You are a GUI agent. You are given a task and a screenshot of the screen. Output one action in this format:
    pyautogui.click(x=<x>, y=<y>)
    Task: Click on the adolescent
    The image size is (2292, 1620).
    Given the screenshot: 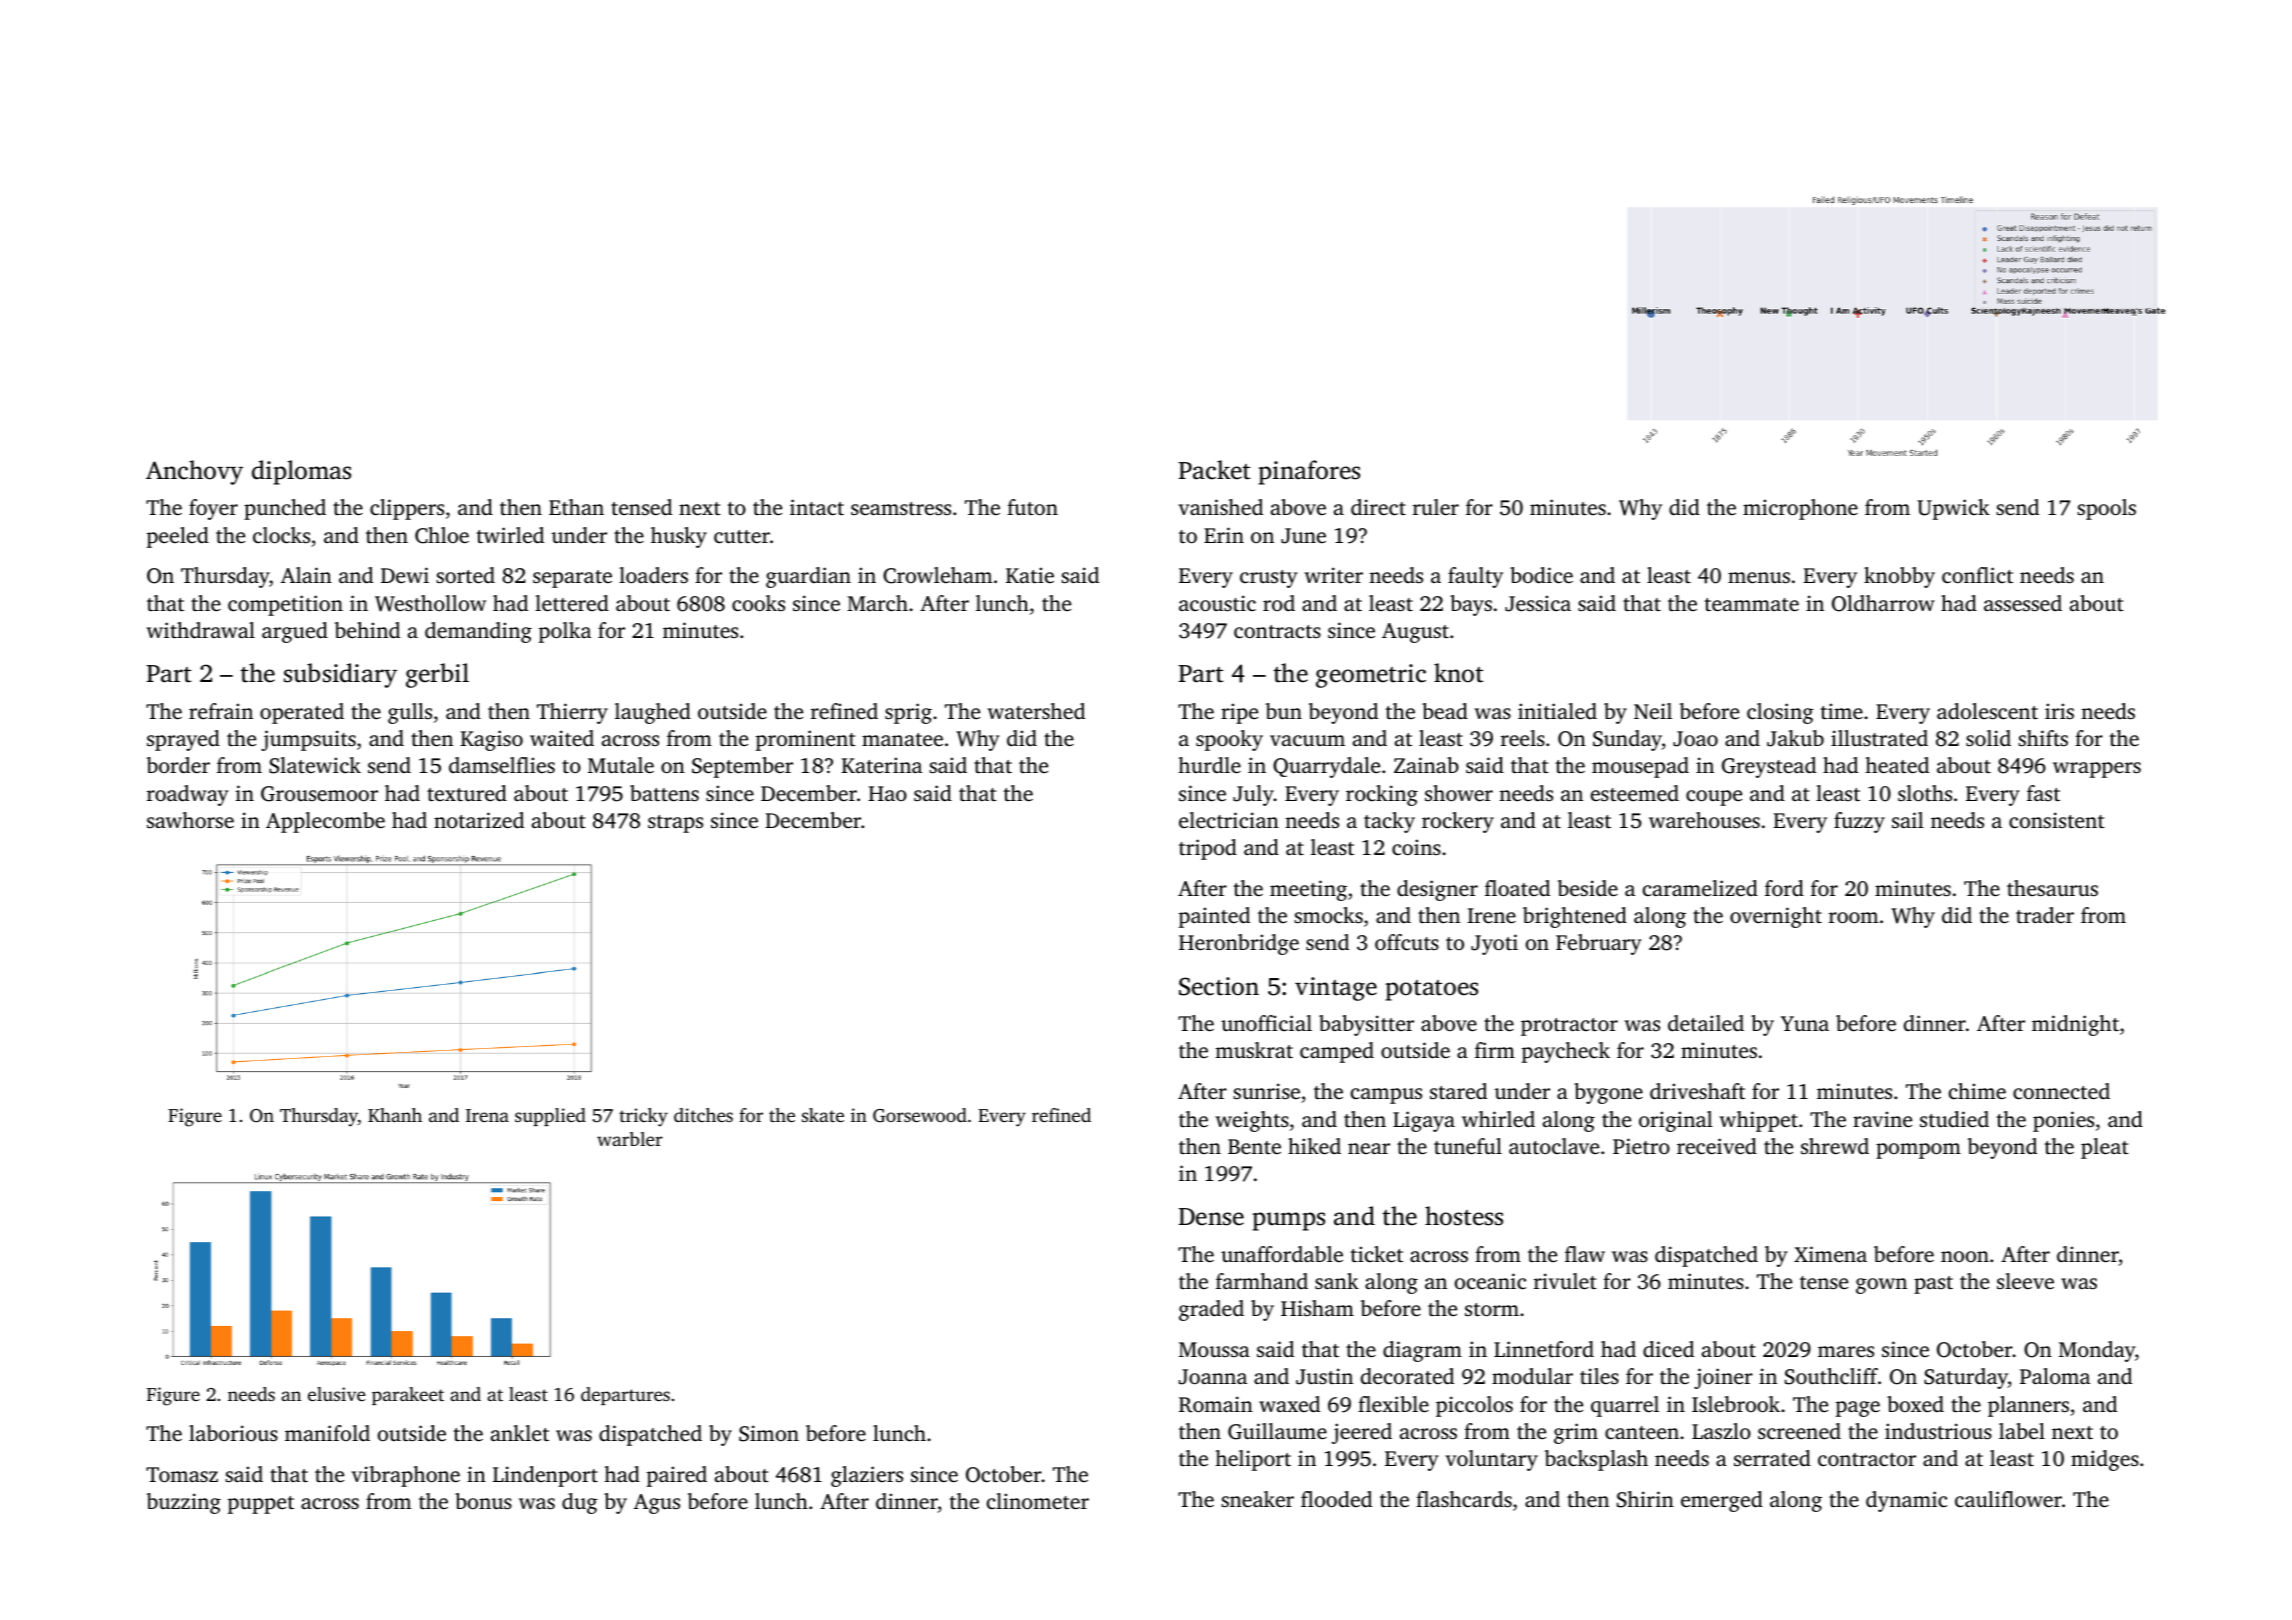 What is the action you would take?
    pyautogui.click(x=1987, y=711)
